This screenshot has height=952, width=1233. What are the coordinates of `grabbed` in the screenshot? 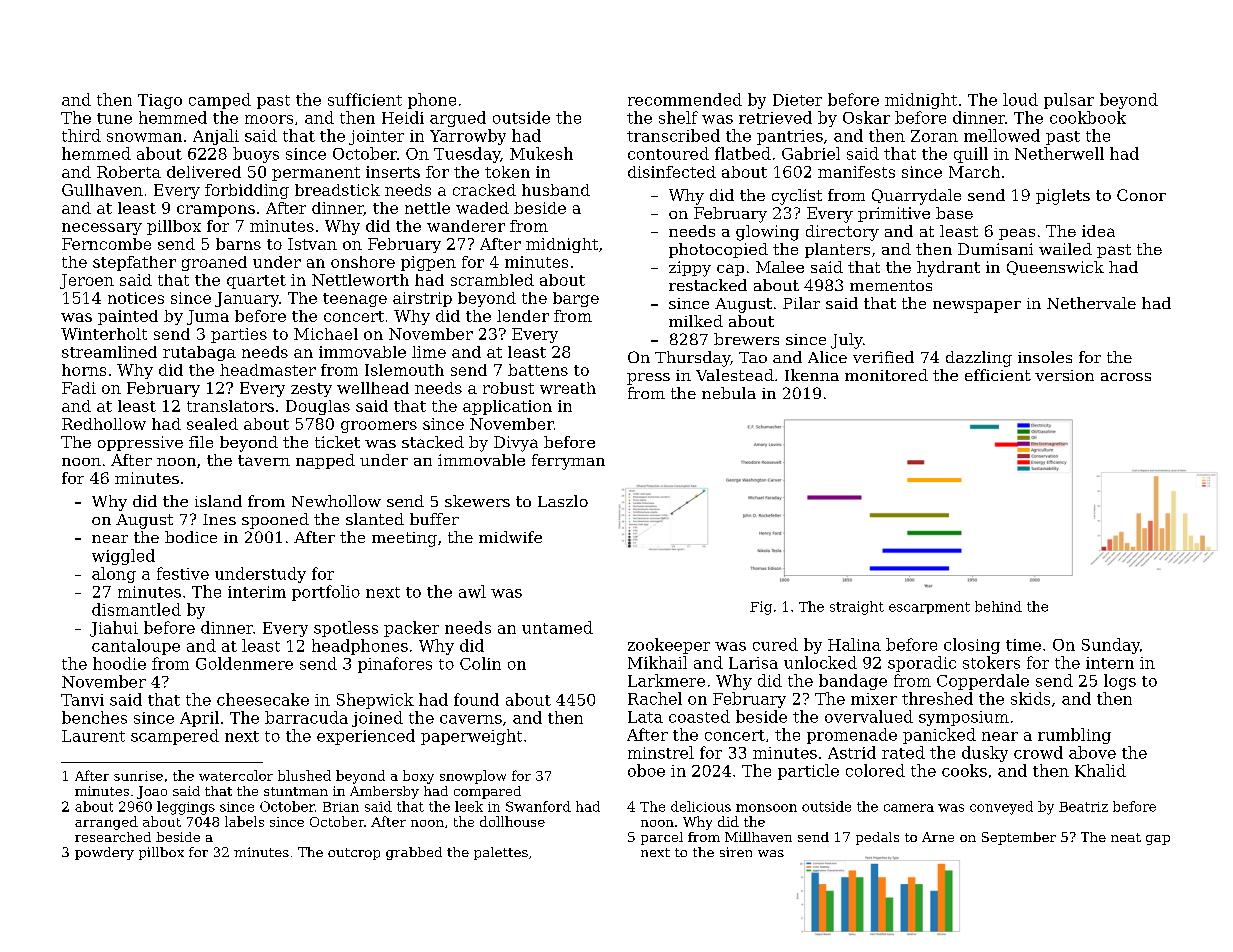 It's located at (414, 853).
